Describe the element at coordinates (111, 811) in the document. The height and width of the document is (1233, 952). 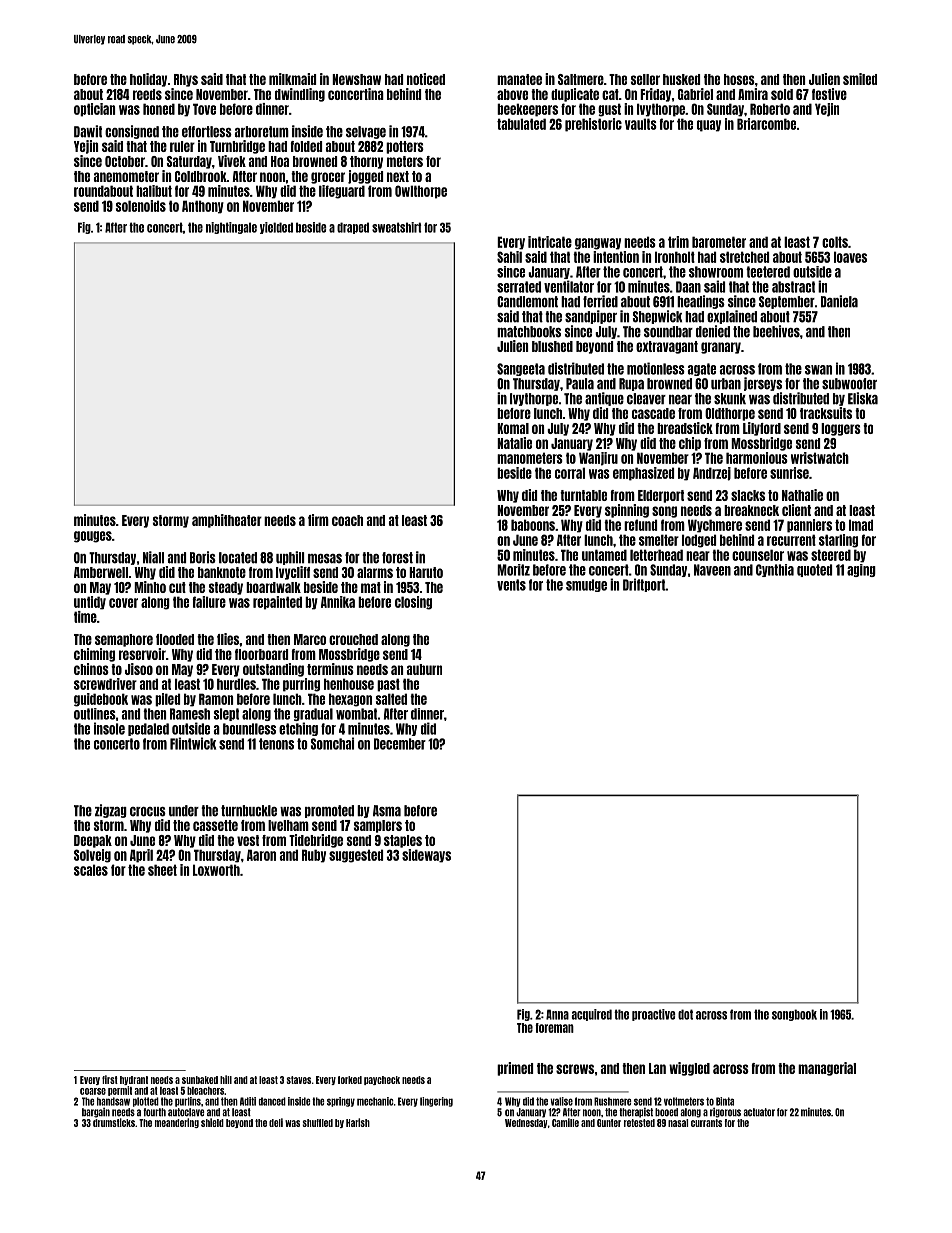
I see `zigzag` at that location.
